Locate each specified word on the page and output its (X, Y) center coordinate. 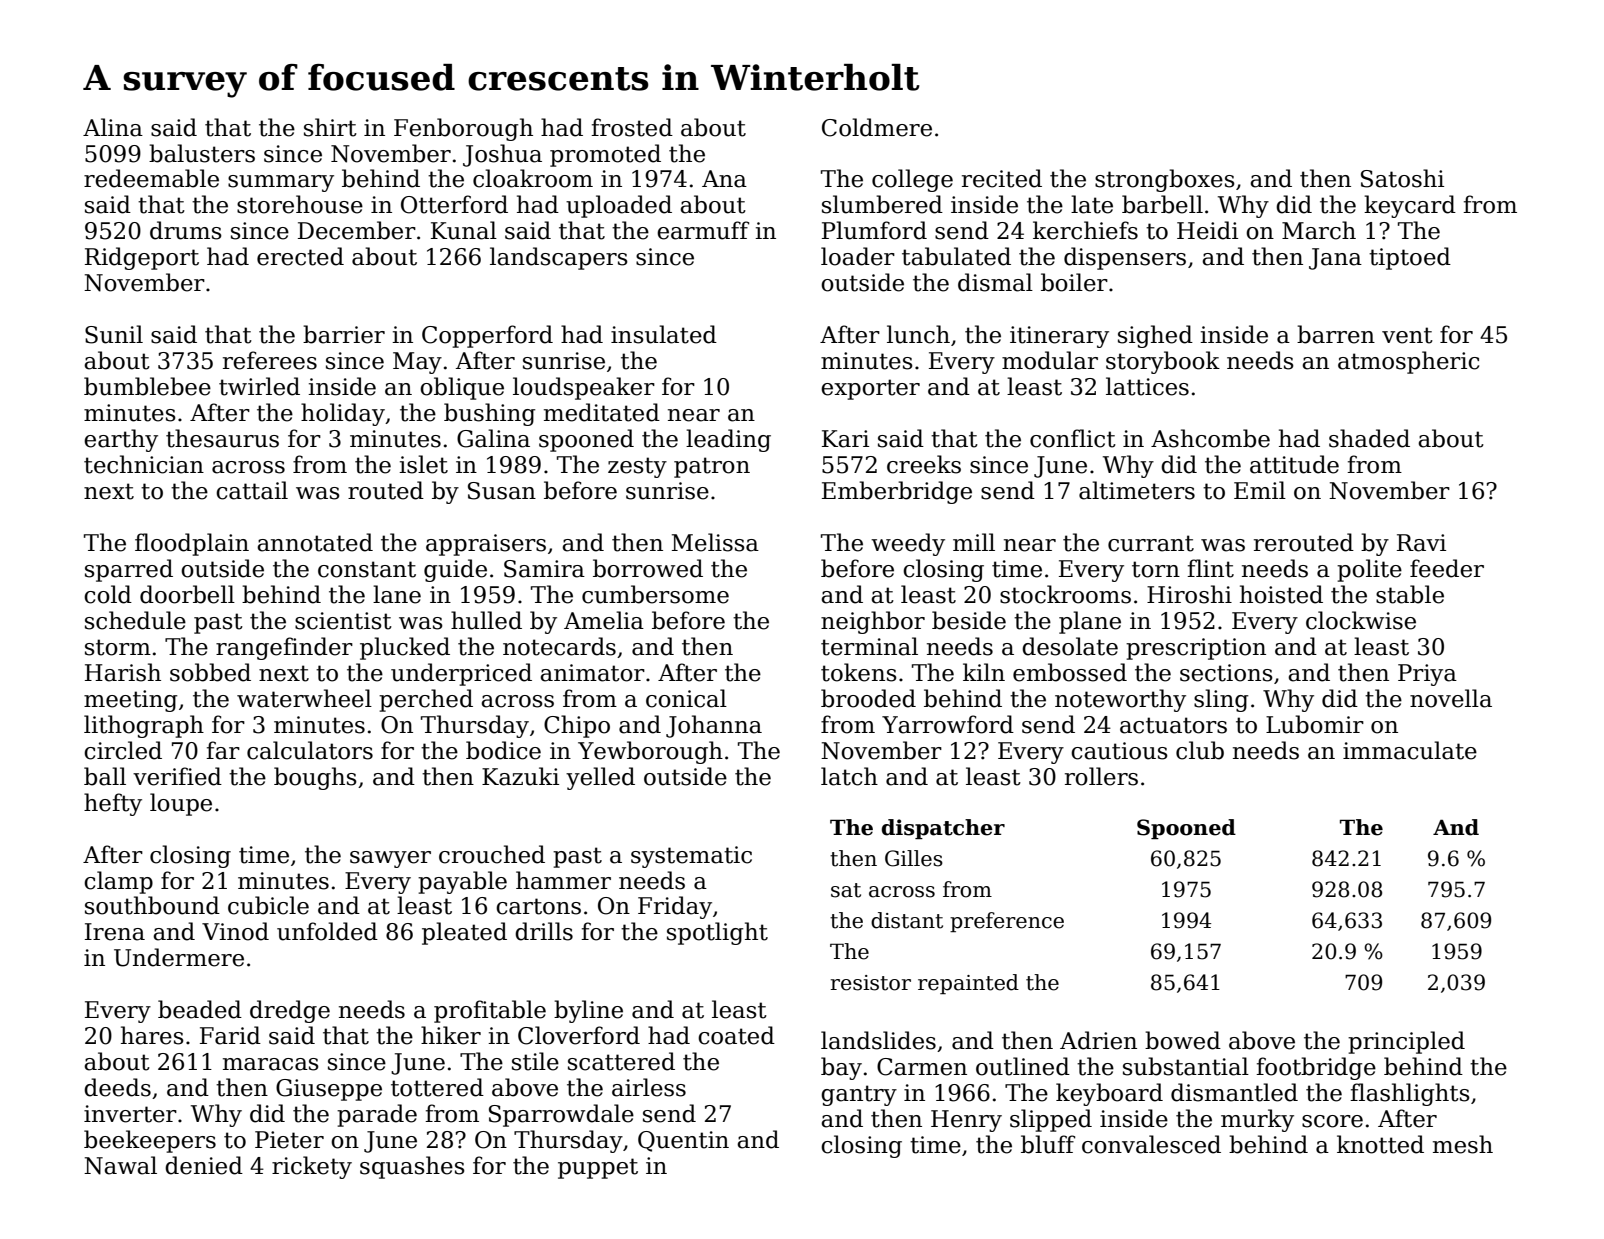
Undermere (179, 957)
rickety (312, 1167)
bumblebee (147, 386)
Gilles (914, 858)
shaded (1369, 438)
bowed (1183, 1040)
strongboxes (1165, 180)
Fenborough (463, 129)
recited (1002, 178)
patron (712, 467)
